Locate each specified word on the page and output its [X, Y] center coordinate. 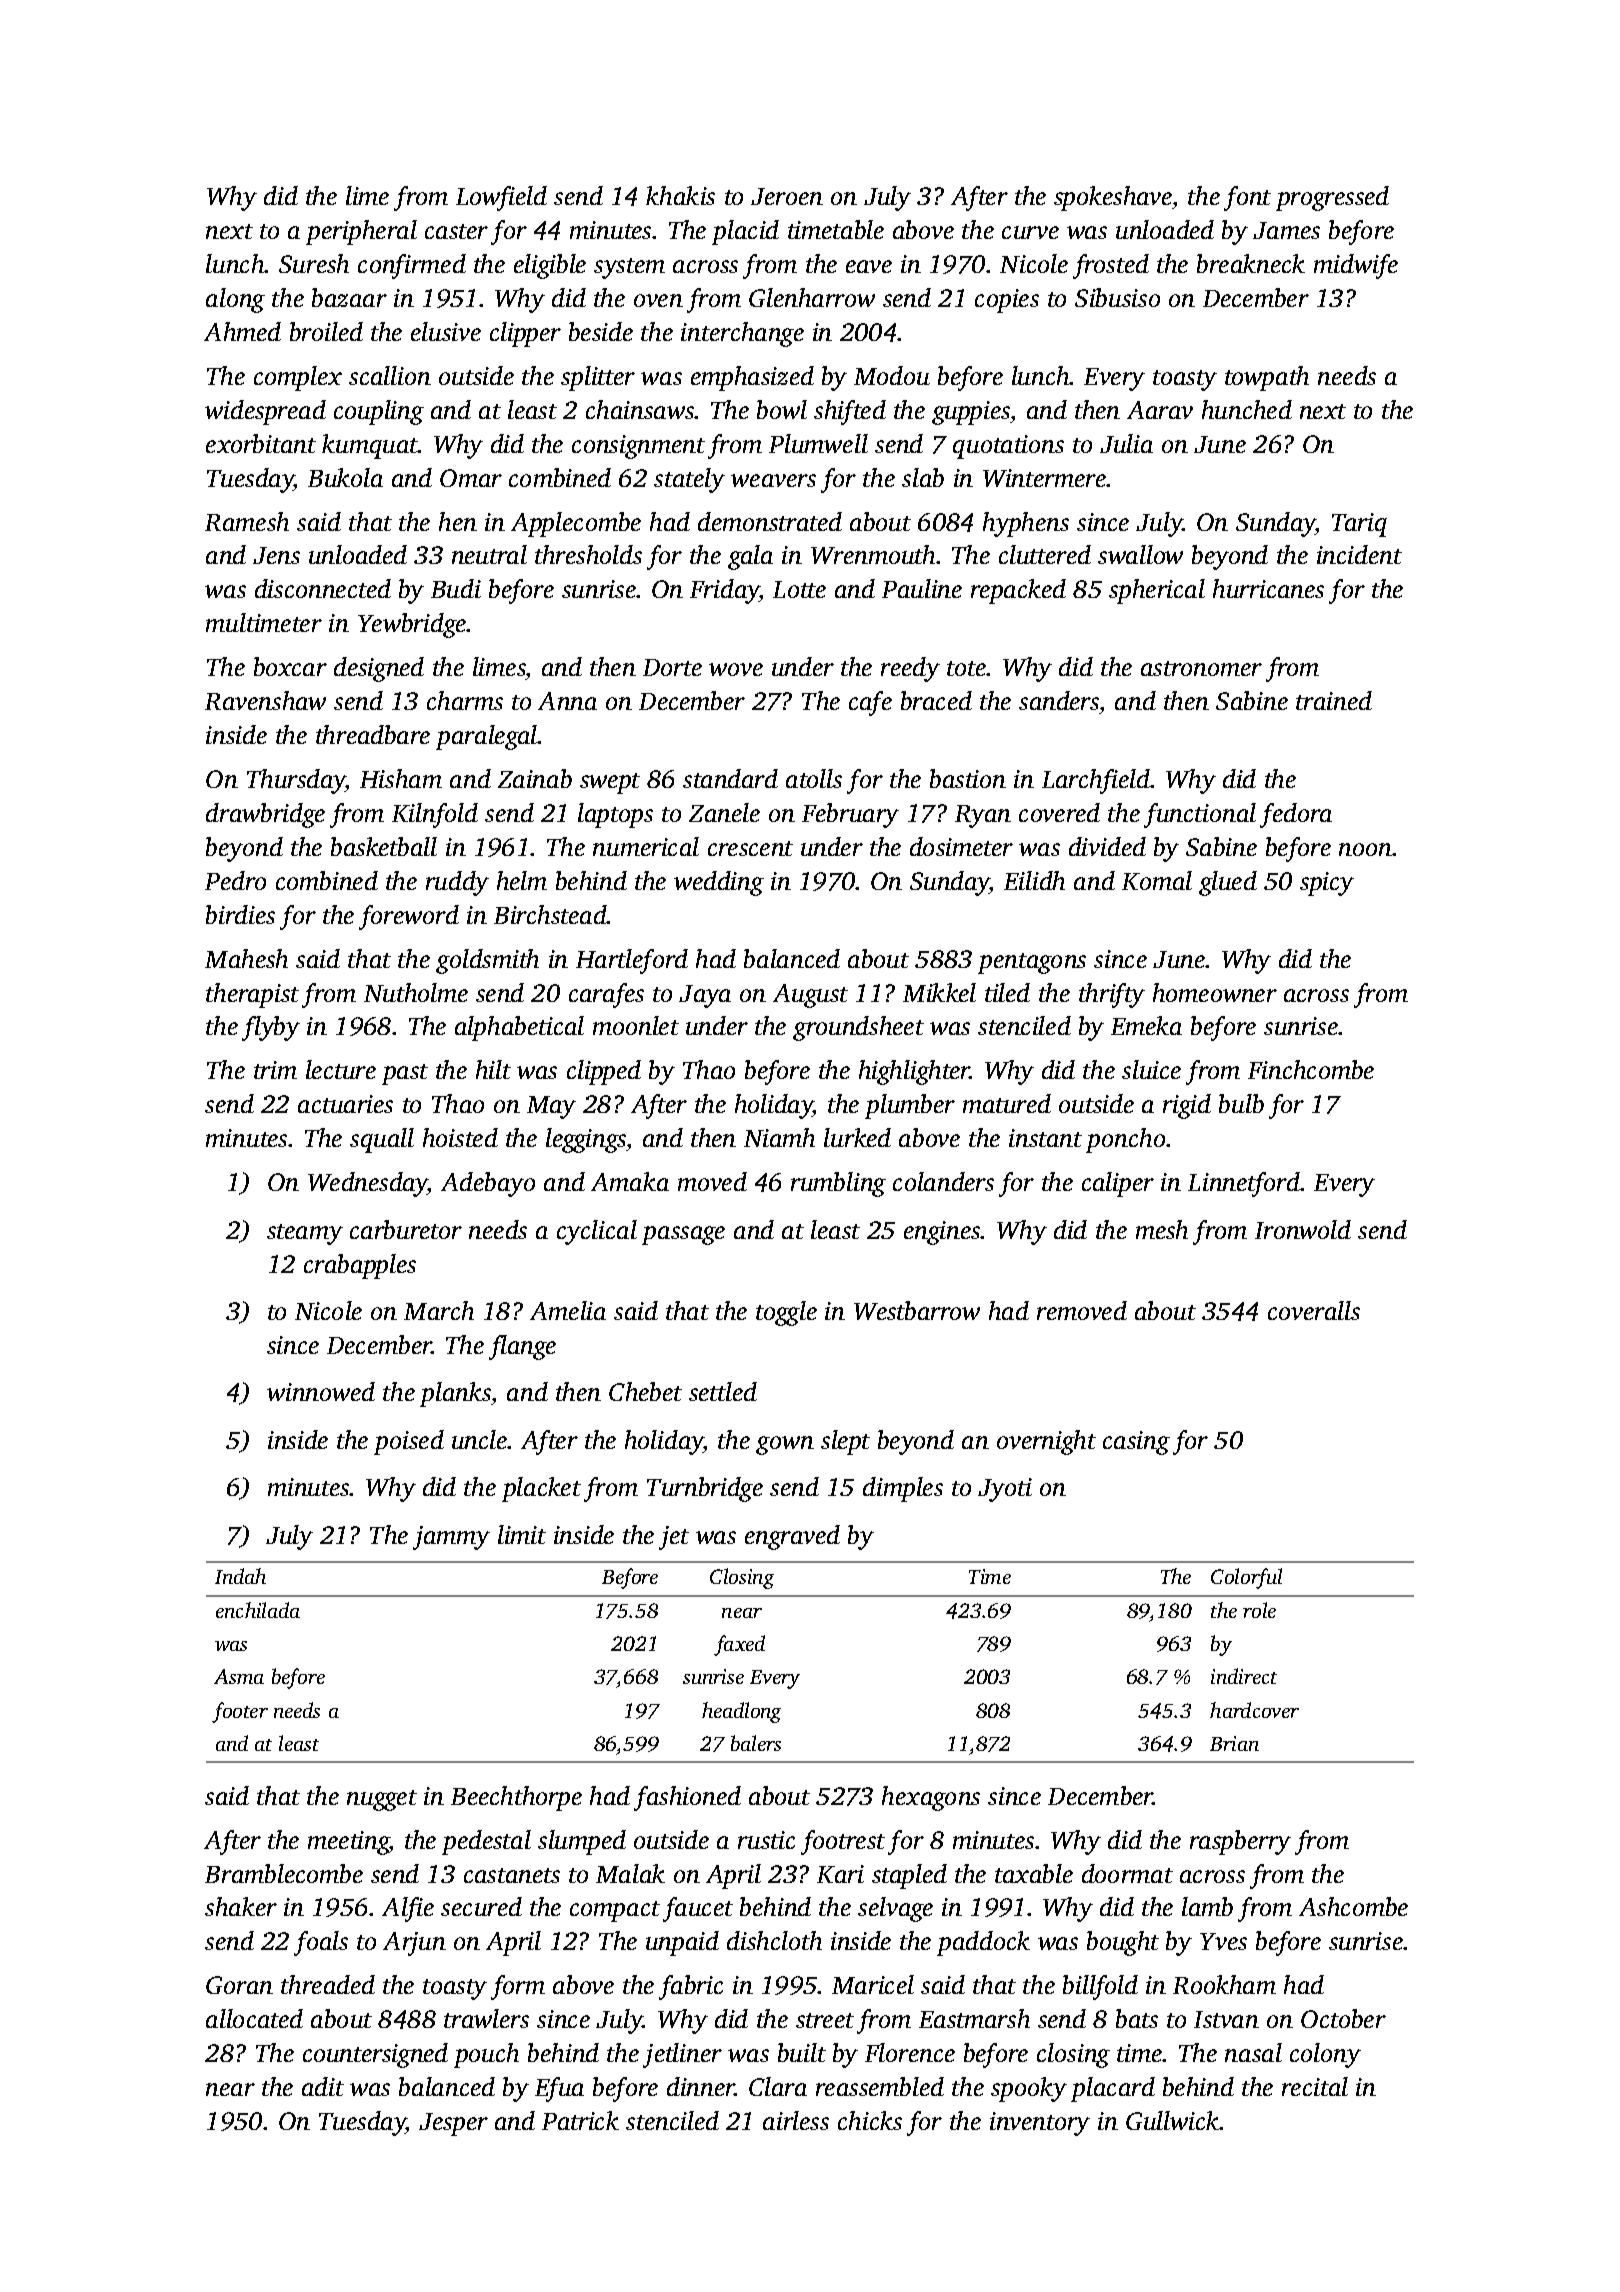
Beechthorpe [516, 1798]
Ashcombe [1353, 1906]
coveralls [1314, 1310]
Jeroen [787, 196]
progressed [1332, 198]
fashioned [687, 1798]
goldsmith [487, 961]
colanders [943, 1181]
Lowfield [501, 198]
